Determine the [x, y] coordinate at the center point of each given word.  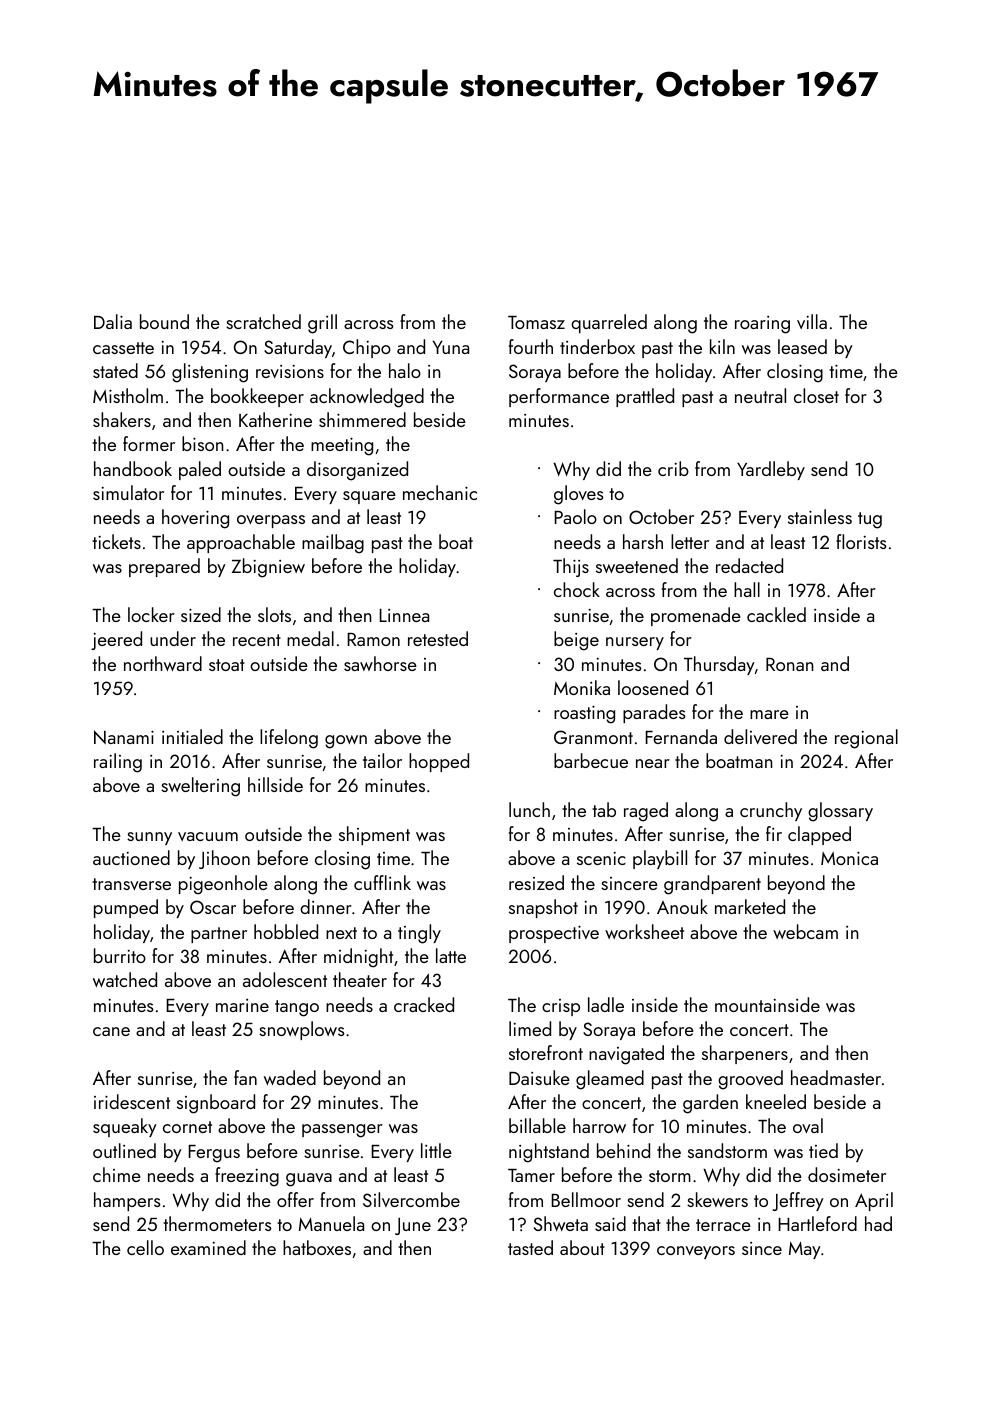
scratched [263, 321]
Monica [849, 858]
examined [208, 1247]
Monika [582, 687]
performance [559, 397]
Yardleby [771, 470]
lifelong [289, 739]
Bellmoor [586, 1199]
